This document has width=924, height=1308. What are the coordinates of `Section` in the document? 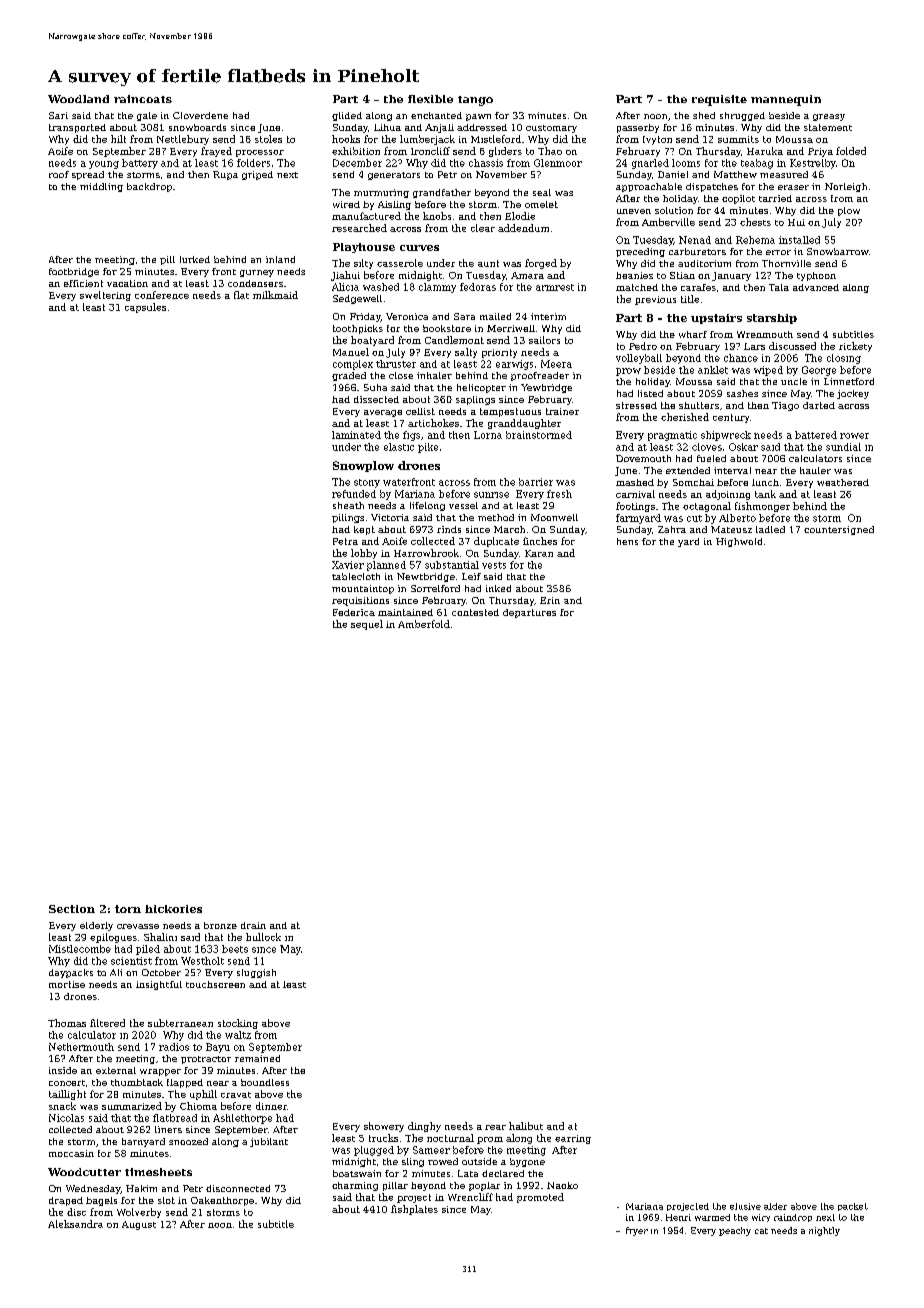 It's located at (72, 909).
